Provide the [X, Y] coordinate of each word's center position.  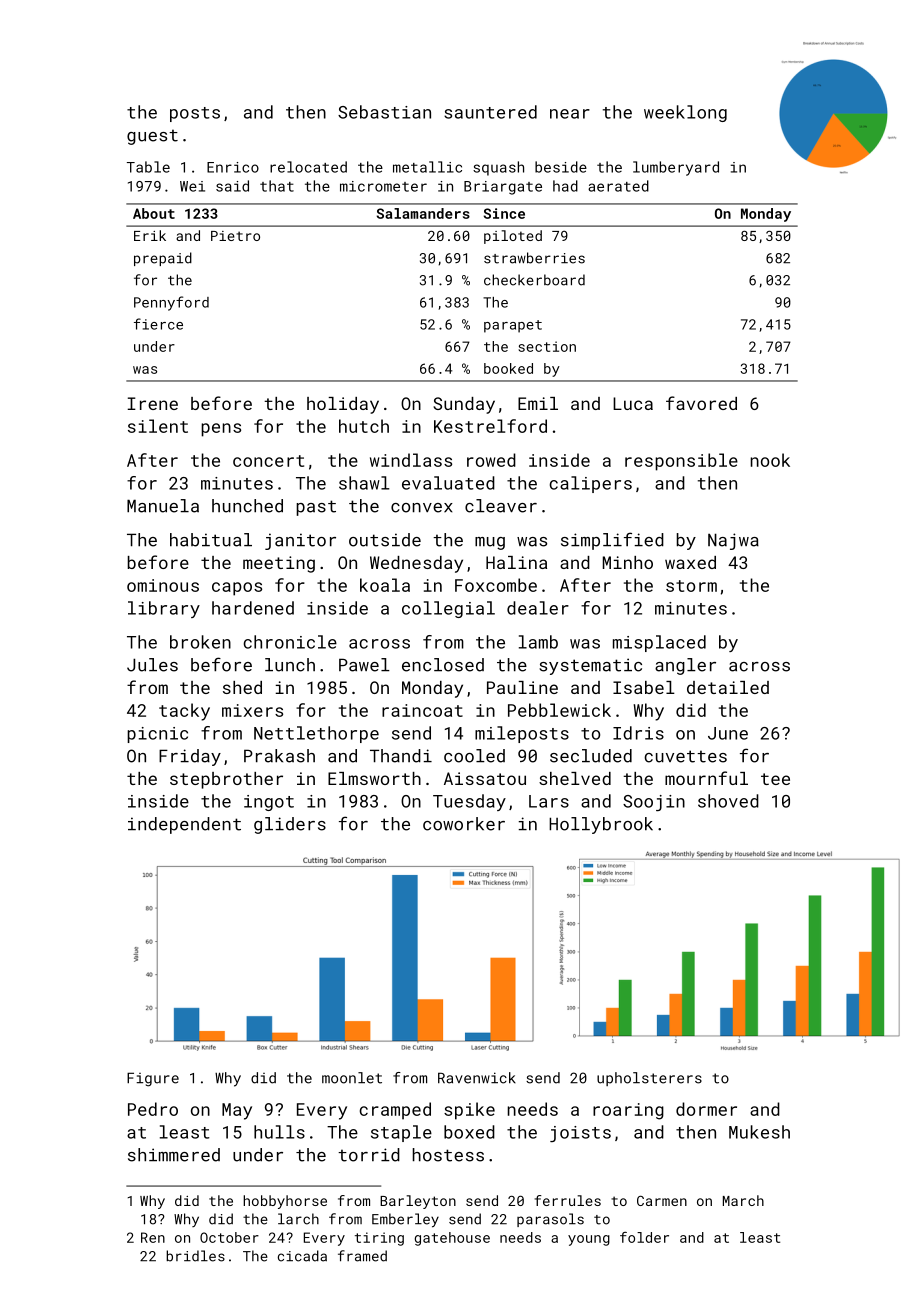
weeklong [685, 113]
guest [152, 137]
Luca [633, 403]
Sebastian [384, 112]
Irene [153, 403]
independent [184, 825]
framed [362, 1256]
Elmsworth [374, 778]
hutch [364, 426]
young [589, 1240]
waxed [690, 562]
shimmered [174, 1155]
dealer [538, 608]
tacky [184, 712]
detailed [728, 687]
